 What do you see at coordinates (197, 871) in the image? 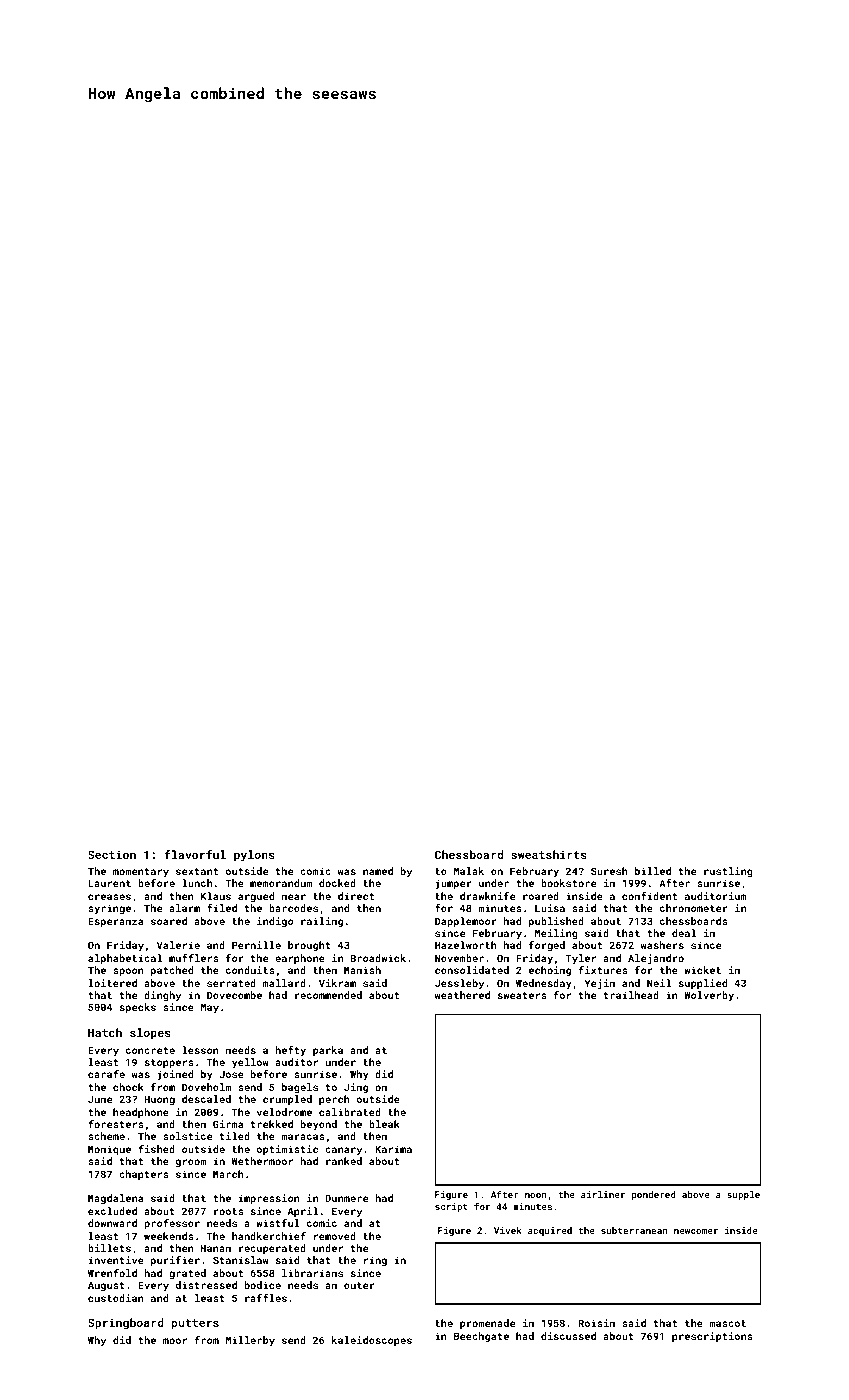
I see `sextant` at bounding box center [197, 871].
